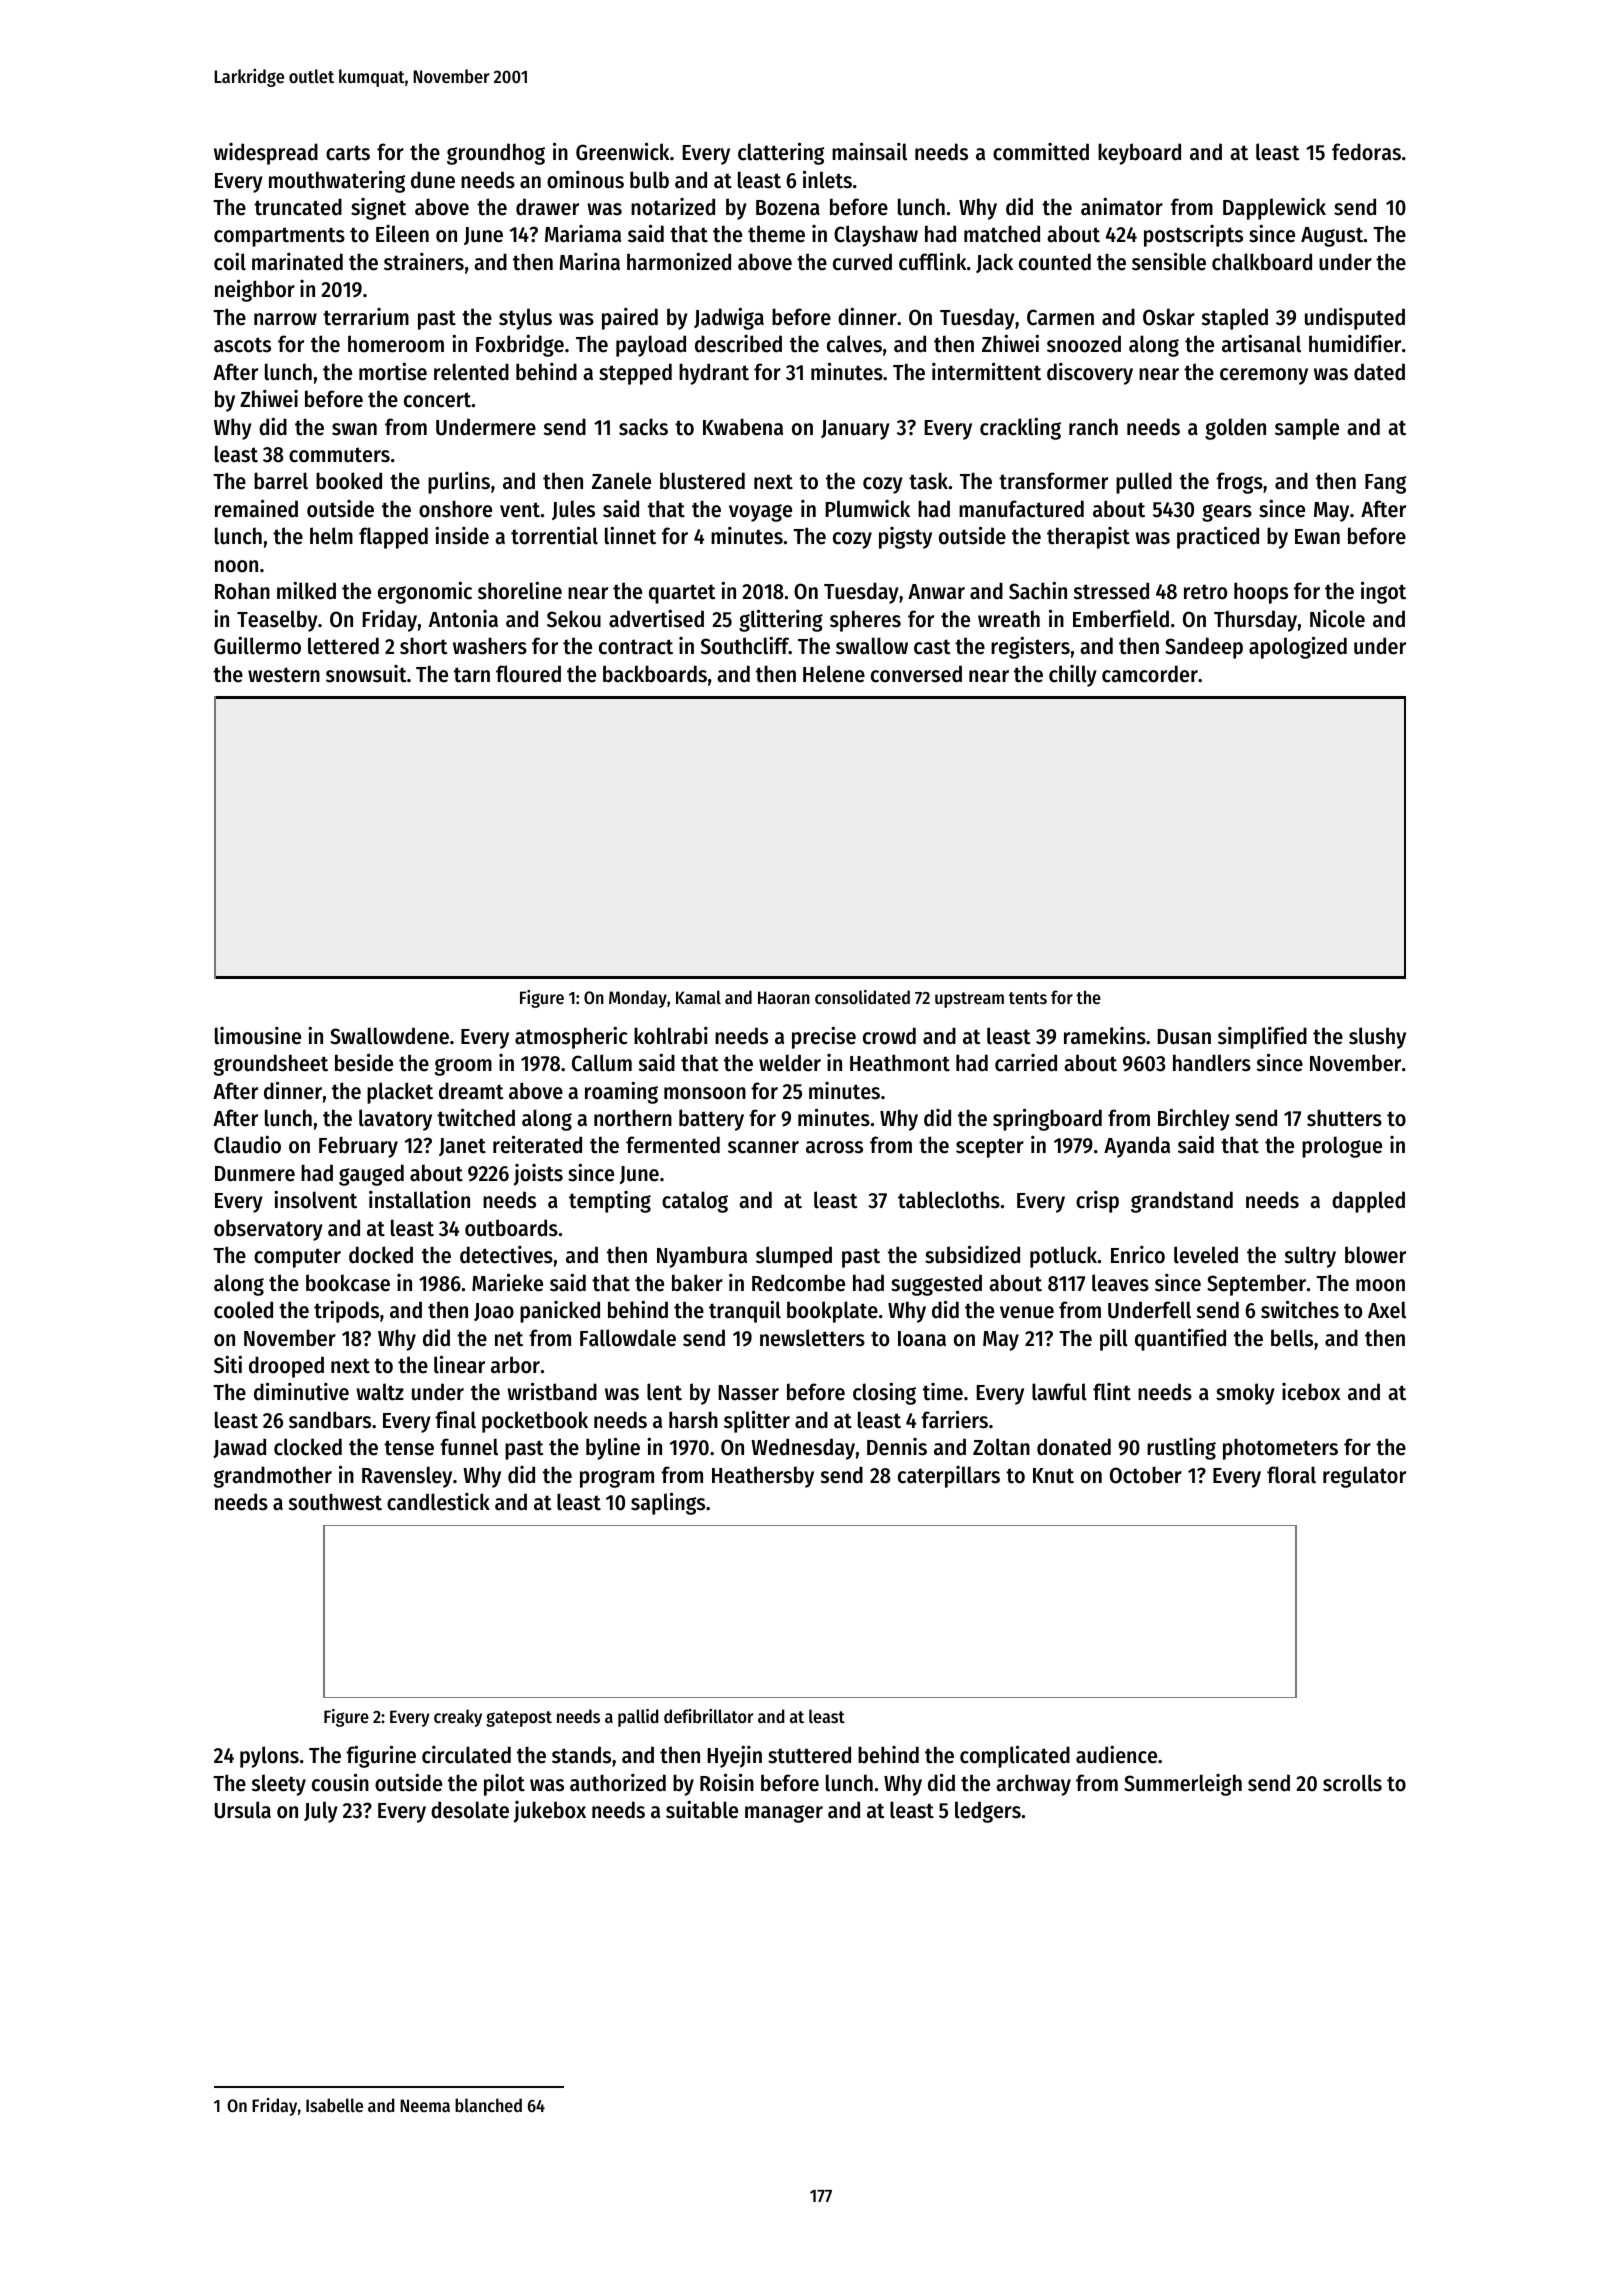 This image has height=2292, width=1620. Describe the element at coordinates (297, 1258) in the image. I see `computer` at that location.
